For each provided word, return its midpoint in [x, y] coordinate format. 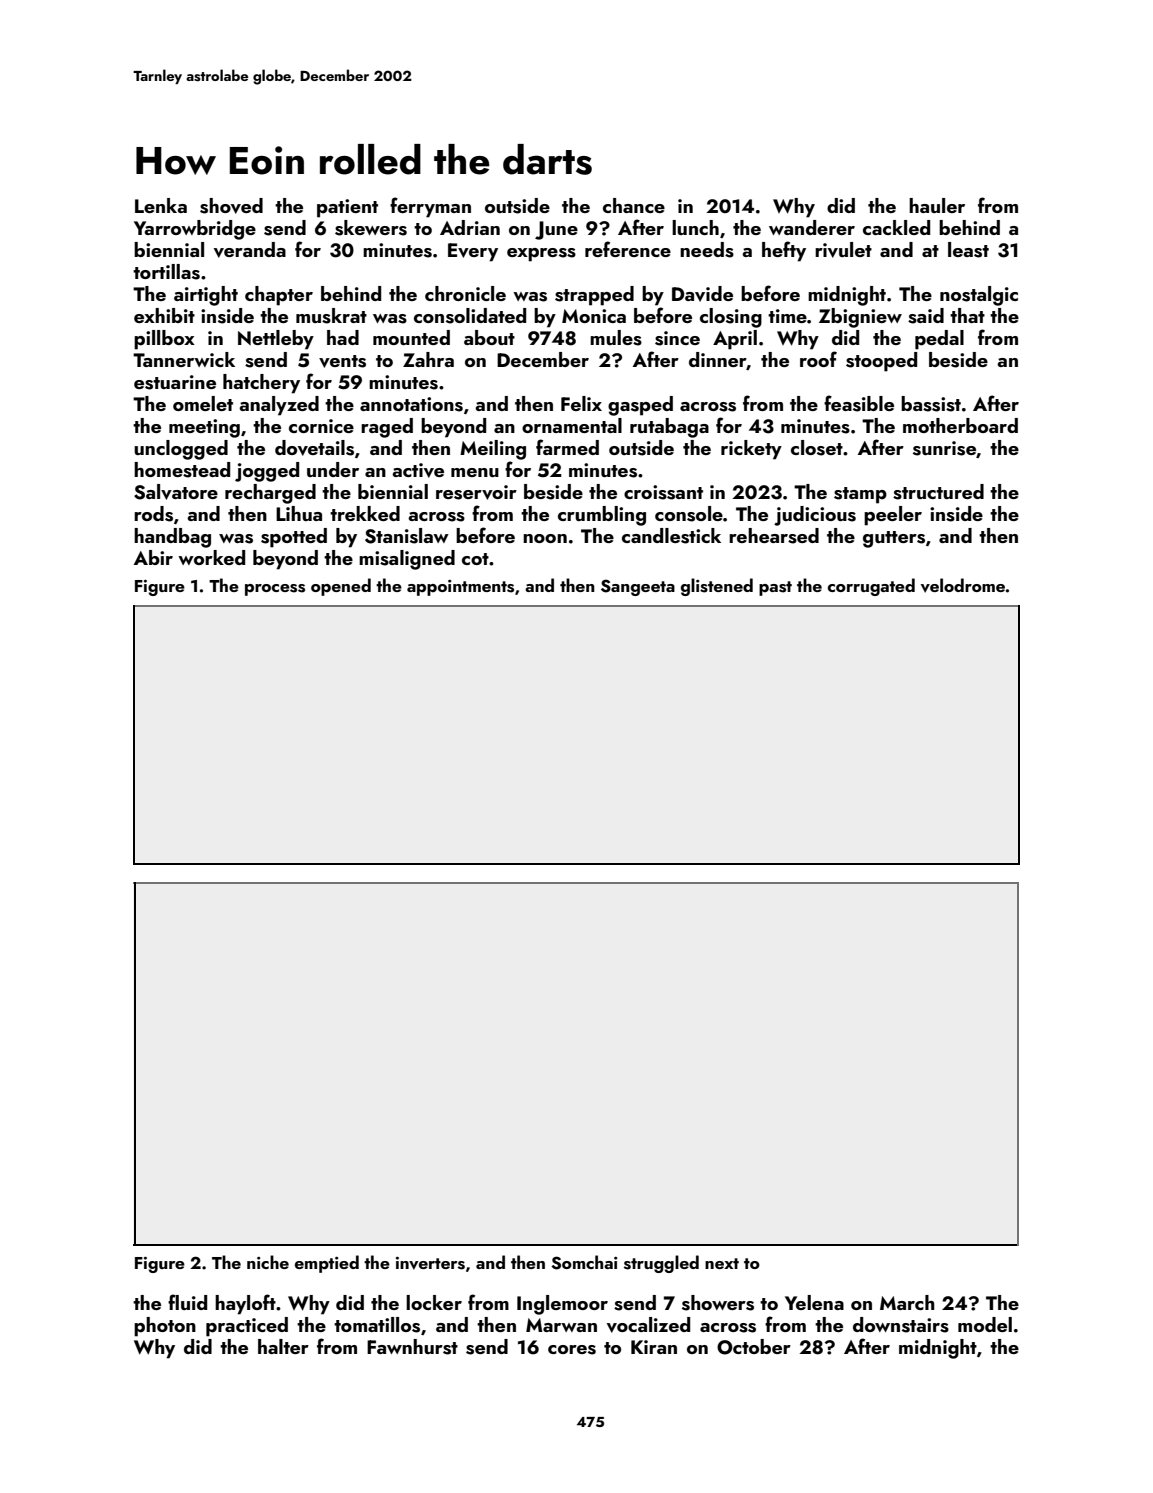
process [275, 590]
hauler [937, 205]
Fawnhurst [412, 1347]
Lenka [161, 205]
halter [283, 1346]
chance [634, 205]
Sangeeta [638, 587]
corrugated [871, 587]
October [754, 1347]
